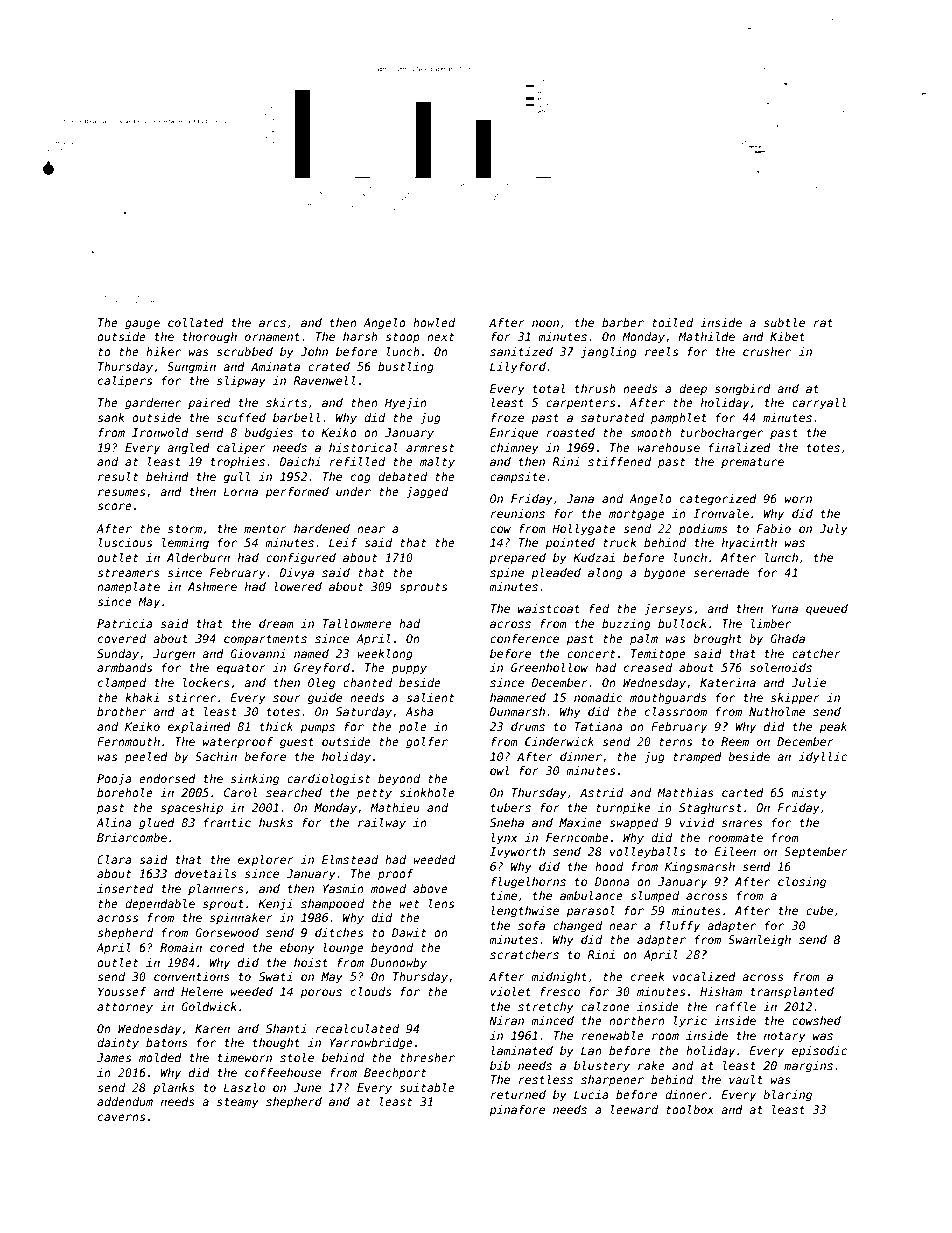  Describe the element at coordinates (114, 1057) in the document. I see `James` at that location.
